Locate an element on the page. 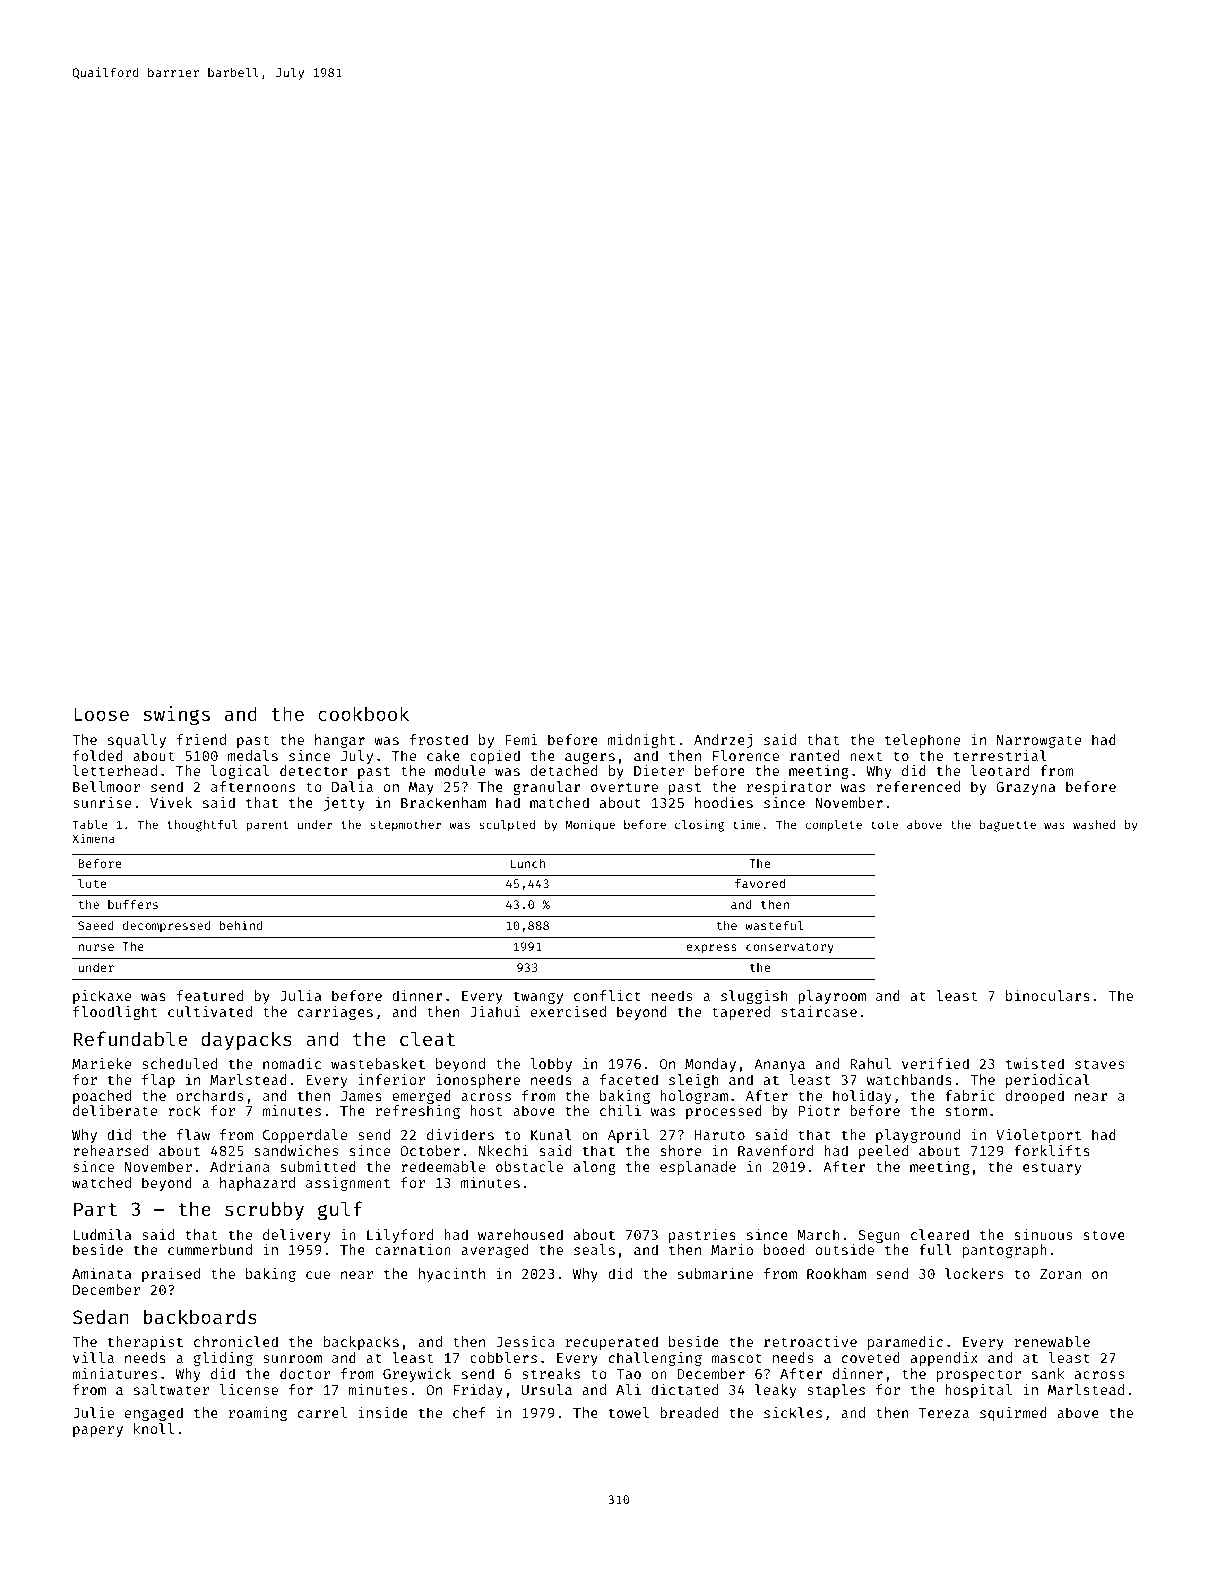 The height and width of the image is (1572, 1215). chef is located at coordinates (469, 1412).
